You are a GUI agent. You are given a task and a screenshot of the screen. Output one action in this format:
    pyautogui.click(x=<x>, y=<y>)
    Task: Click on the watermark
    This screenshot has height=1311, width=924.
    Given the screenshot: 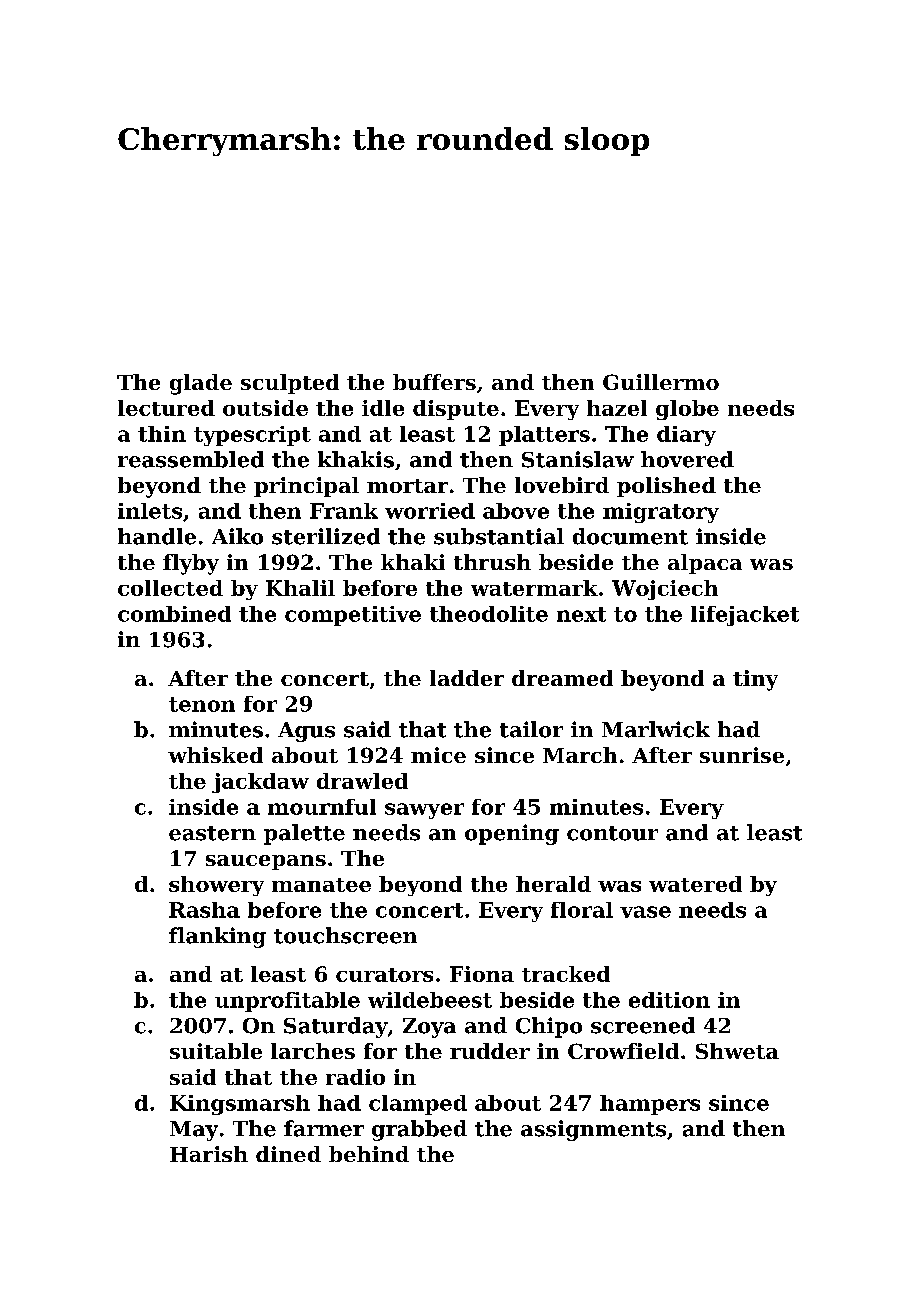 What is the action you would take?
    pyautogui.click(x=534, y=588)
